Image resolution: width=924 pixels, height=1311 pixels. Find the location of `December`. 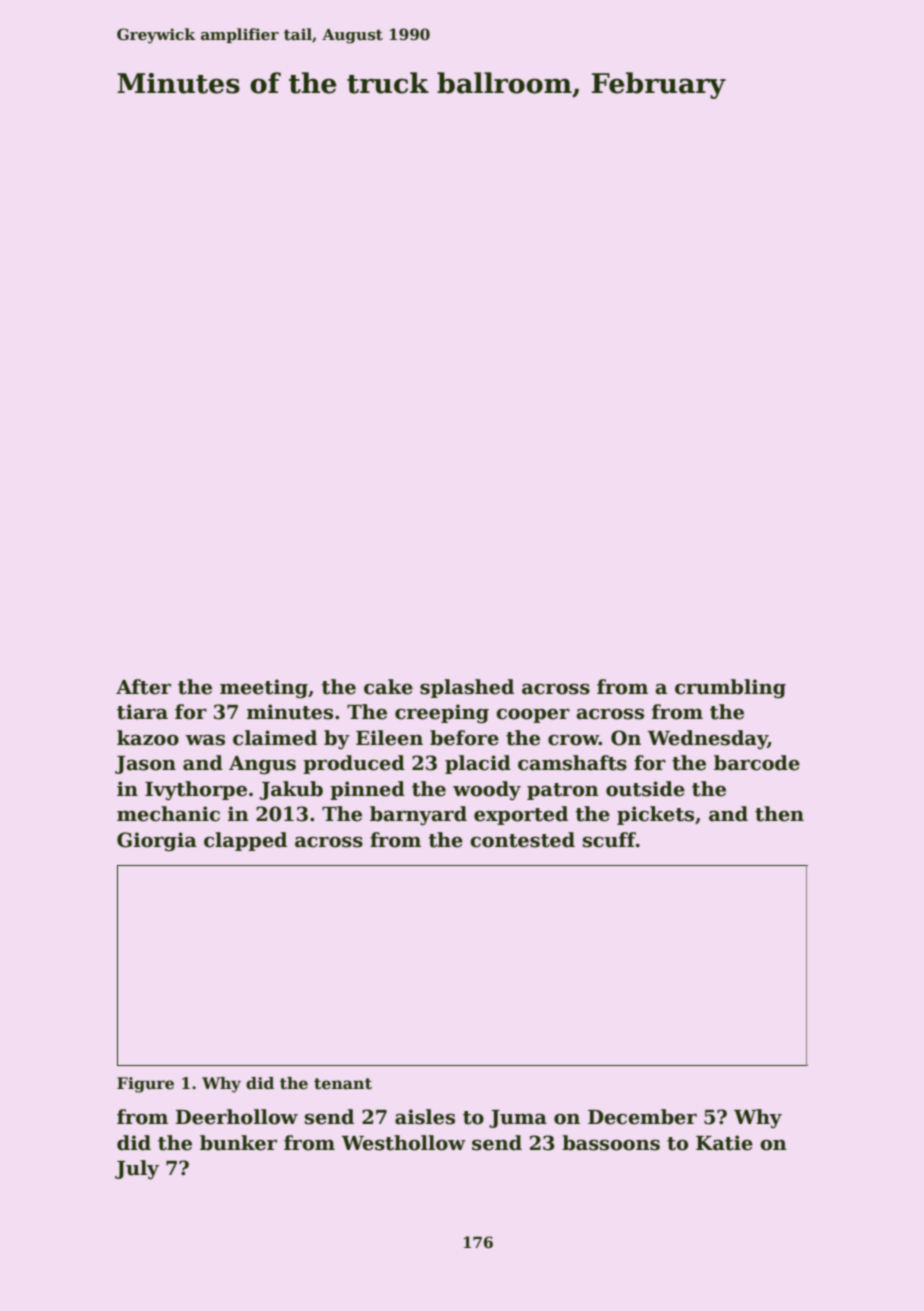

December is located at coordinates (642, 1117).
